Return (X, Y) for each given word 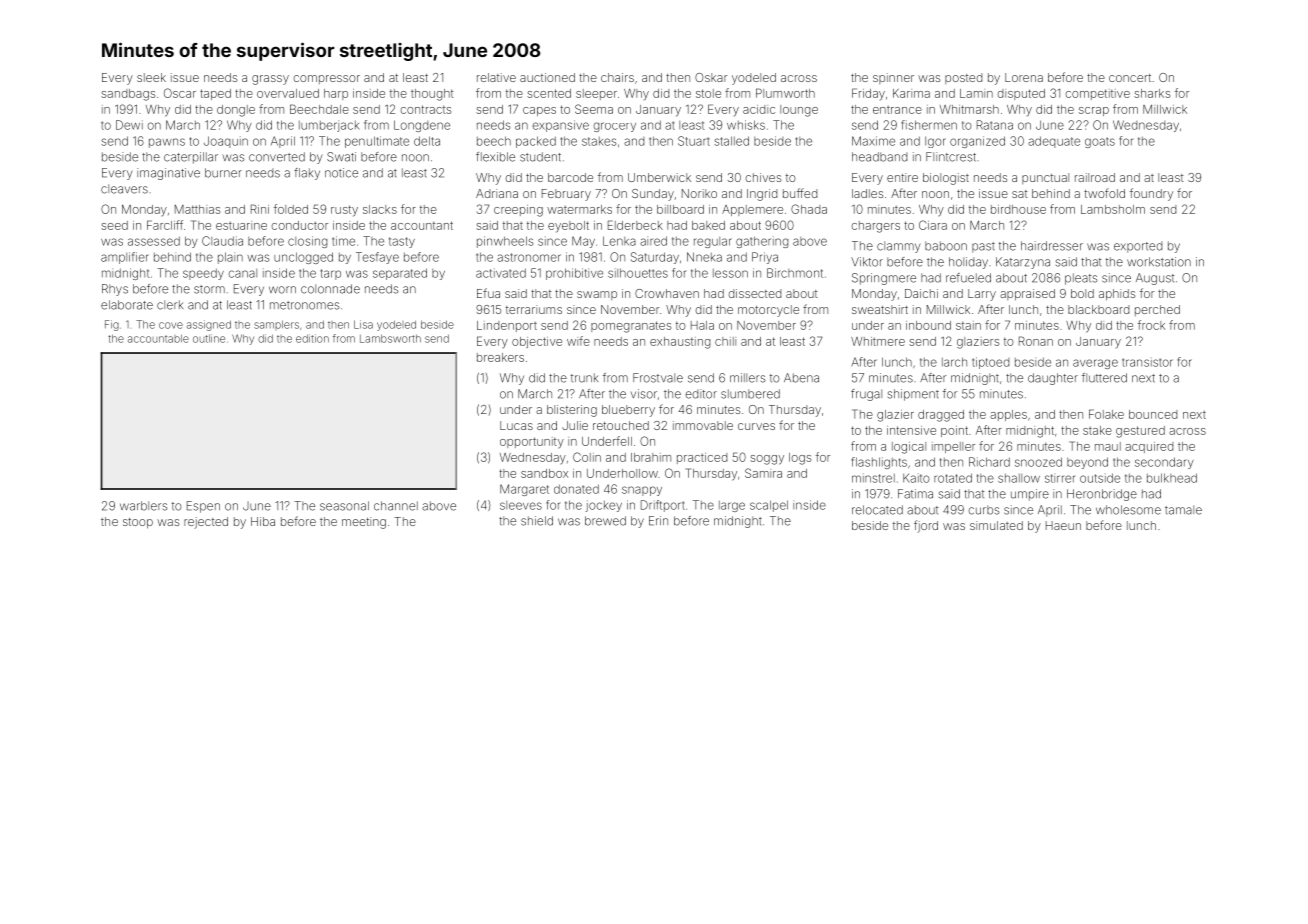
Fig (112, 325)
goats (1100, 142)
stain (968, 325)
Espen (203, 507)
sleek (151, 77)
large (732, 506)
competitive (1097, 94)
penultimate (377, 142)
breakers (500, 357)
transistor (1147, 362)
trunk (584, 378)
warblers (143, 506)
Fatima (915, 494)
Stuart (694, 141)
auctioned (547, 77)
